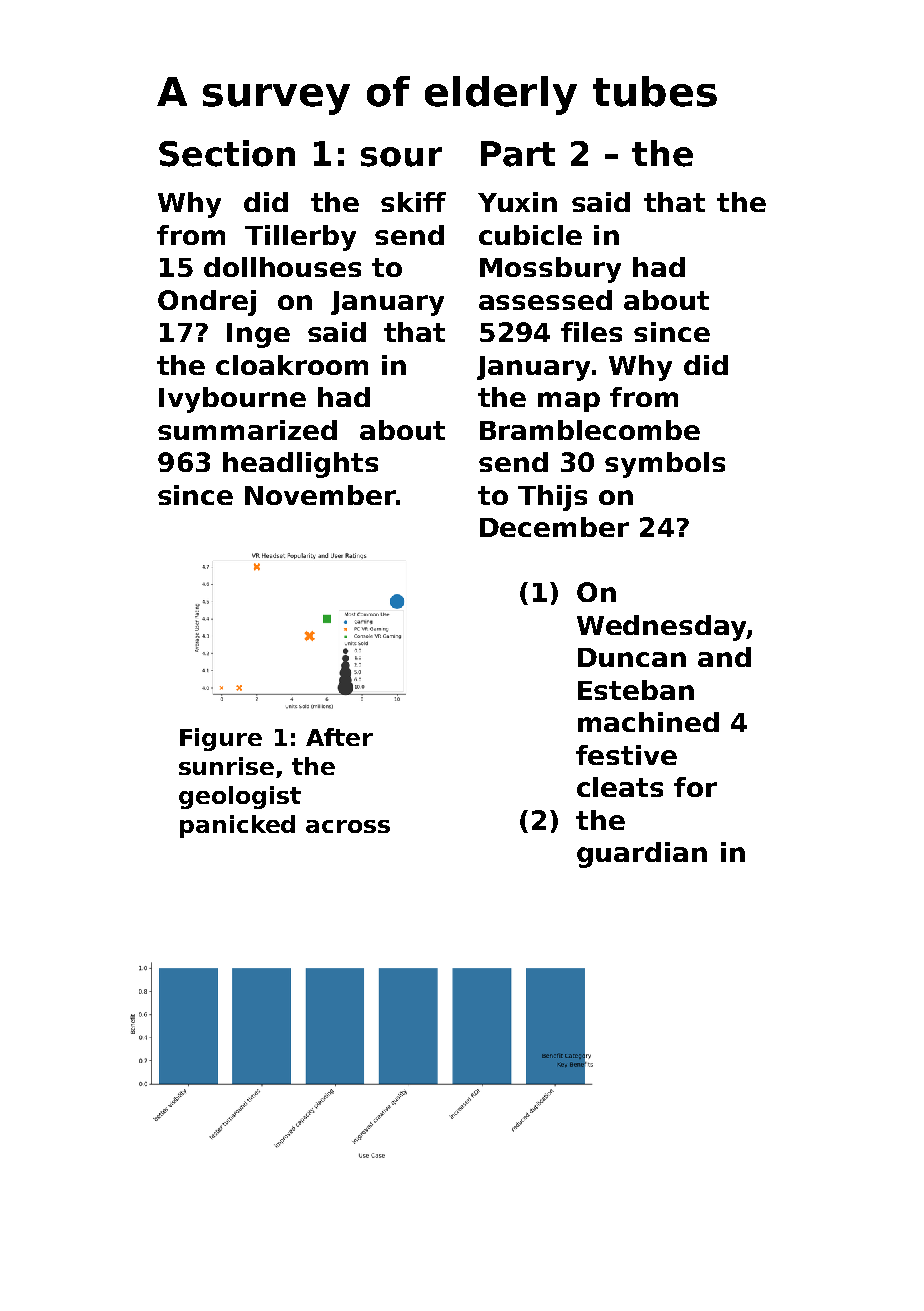  Describe the element at coordinates (348, 826) in the screenshot. I see `across` at that location.
